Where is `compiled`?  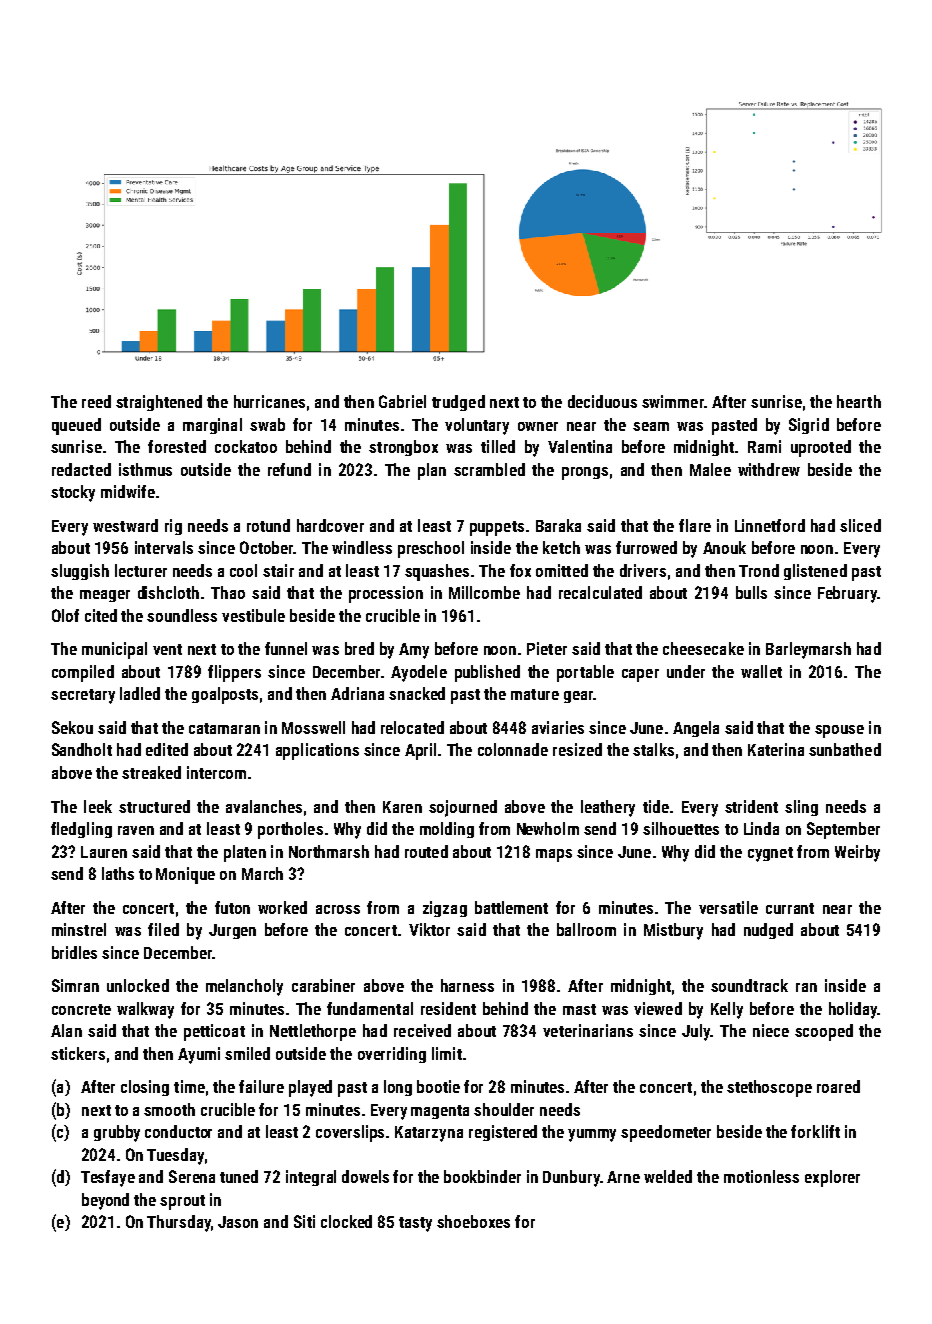
compiled is located at coordinates (83, 673).
